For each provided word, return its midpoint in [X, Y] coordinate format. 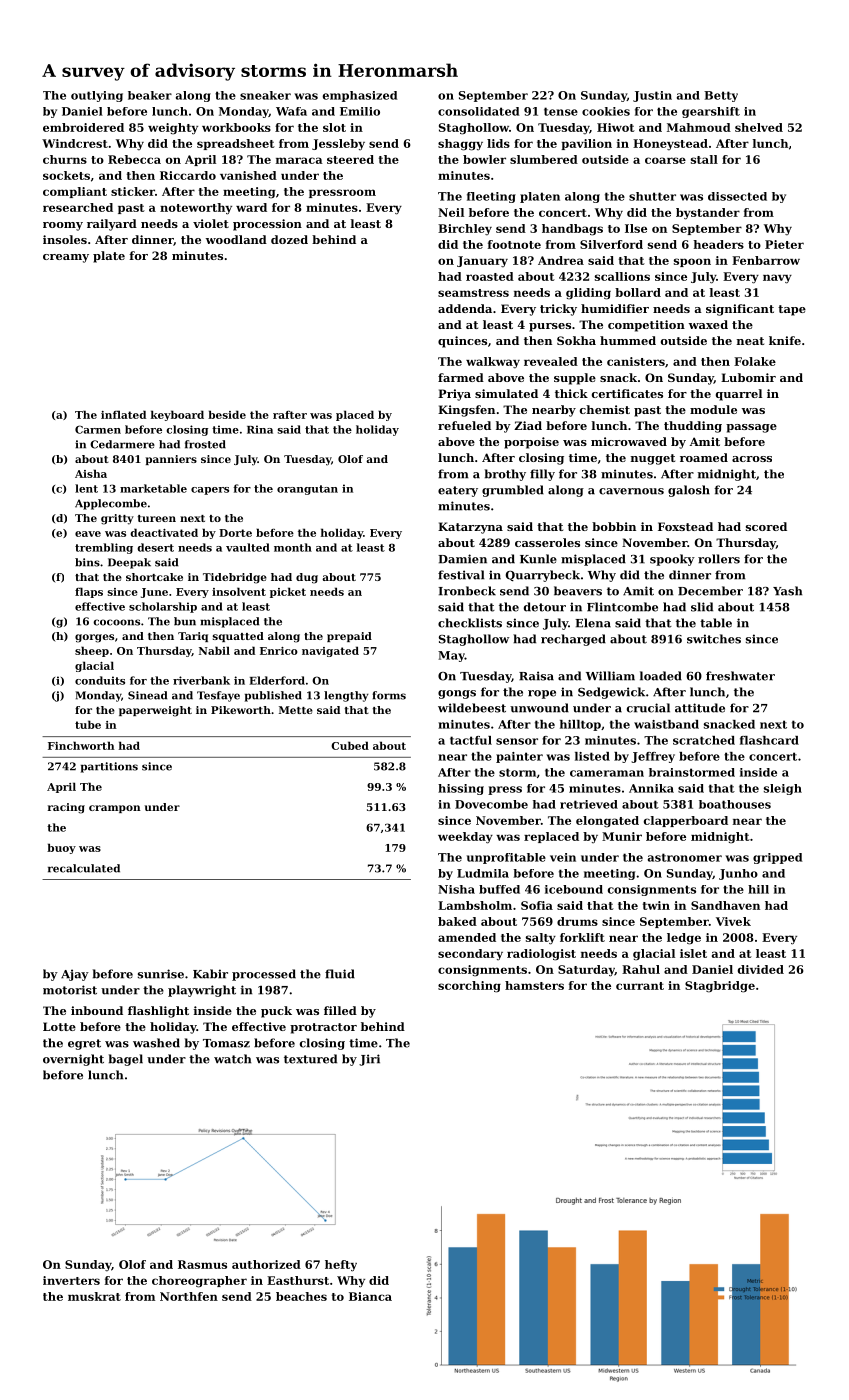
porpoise [531, 443]
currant [640, 986]
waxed [708, 324]
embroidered [83, 127]
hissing [461, 789]
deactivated [164, 532]
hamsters [534, 985]
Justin [652, 96]
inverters [71, 1280]
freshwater [740, 676]
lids [498, 143]
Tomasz [226, 1043]
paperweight [155, 711]
